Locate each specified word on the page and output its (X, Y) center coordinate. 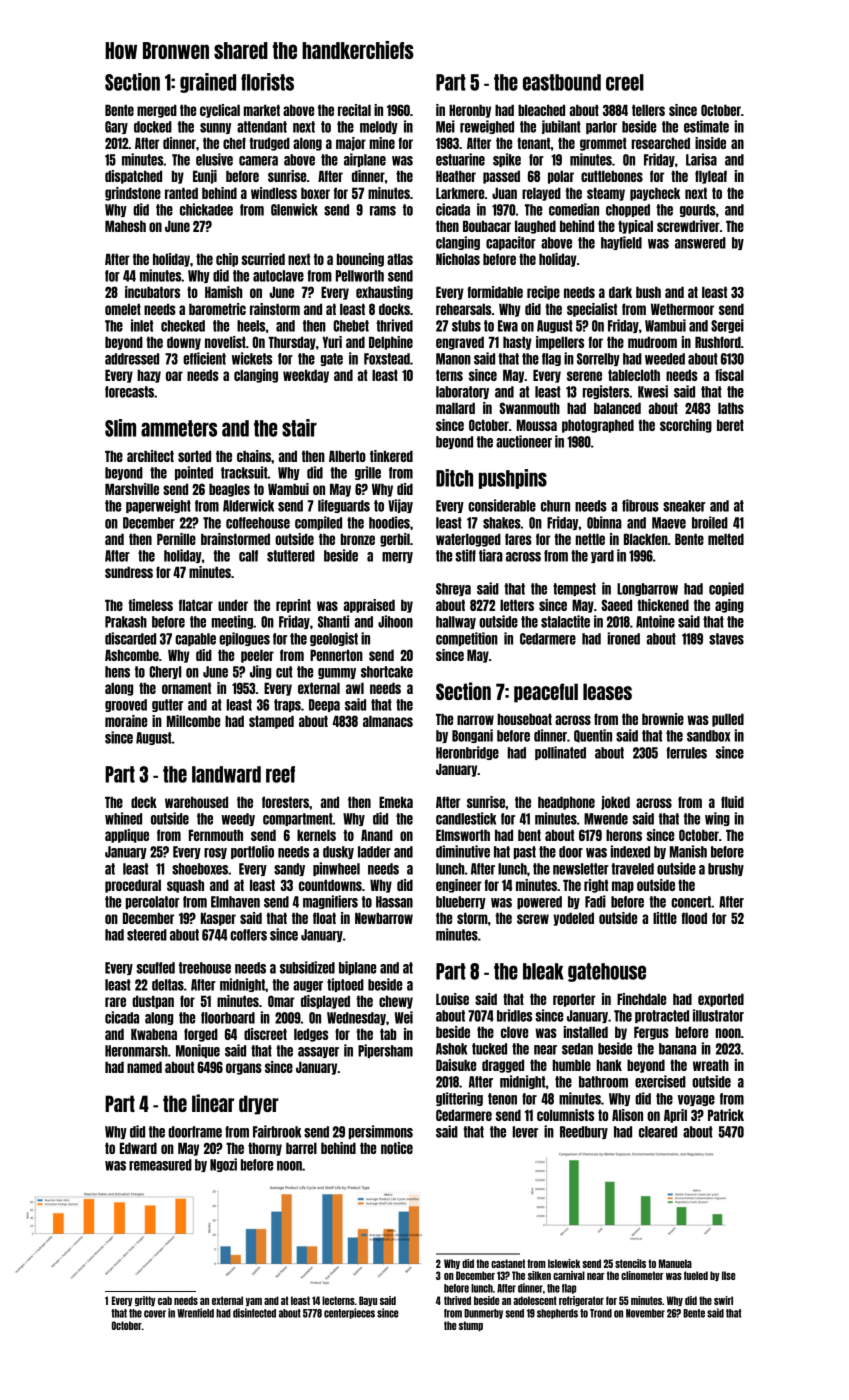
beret (730, 425)
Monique (198, 1051)
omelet (123, 309)
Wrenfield (195, 1313)
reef (280, 774)
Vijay (400, 506)
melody (379, 127)
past (525, 852)
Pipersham (385, 1051)
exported (721, 1000)
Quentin (593, 736)
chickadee (206, 209)
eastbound (562, 82)
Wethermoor (682, 309)
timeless (150, 605)
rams (383, 211)
